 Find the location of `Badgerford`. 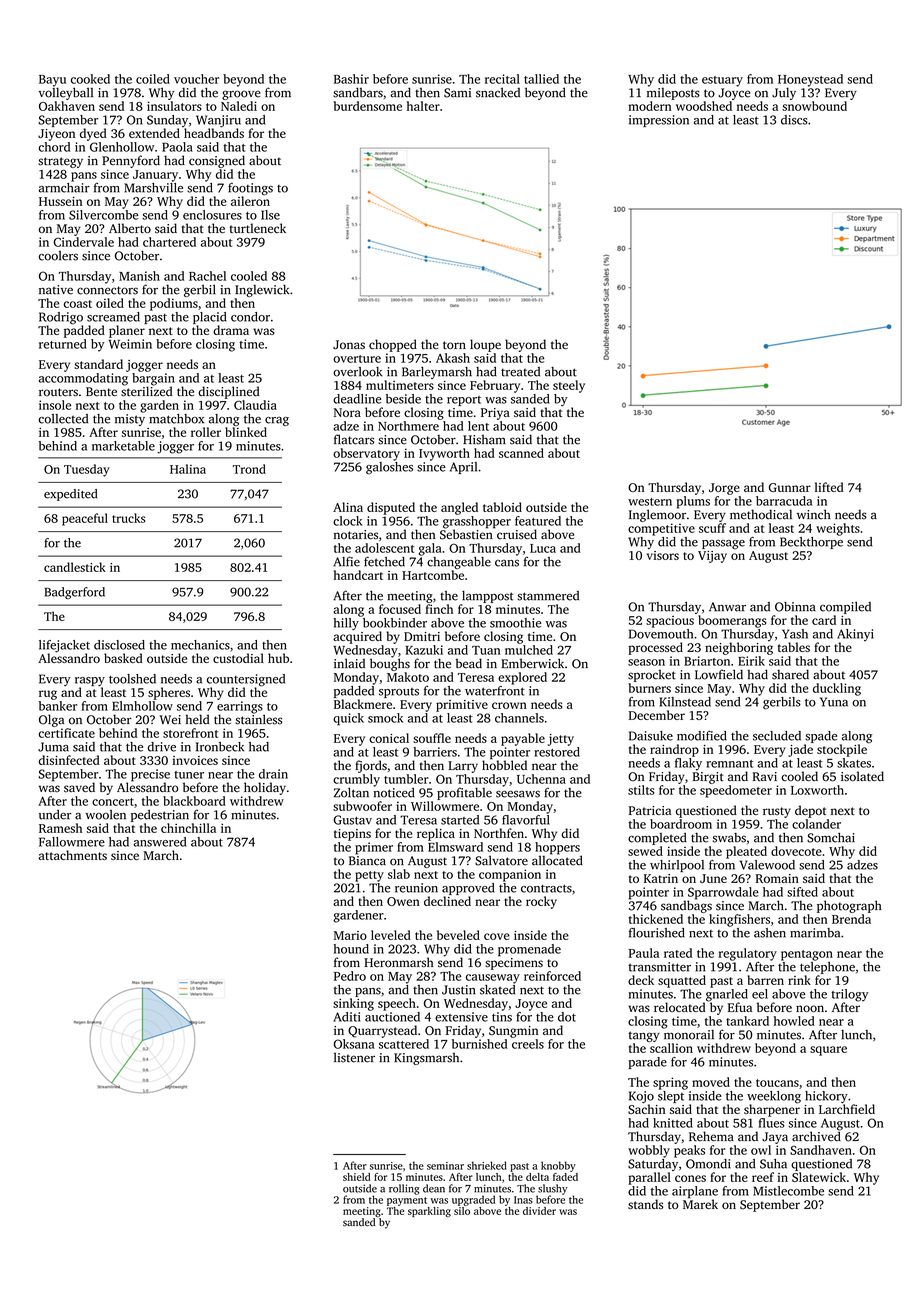

Badgerford is located at coordinates (74, 593).
